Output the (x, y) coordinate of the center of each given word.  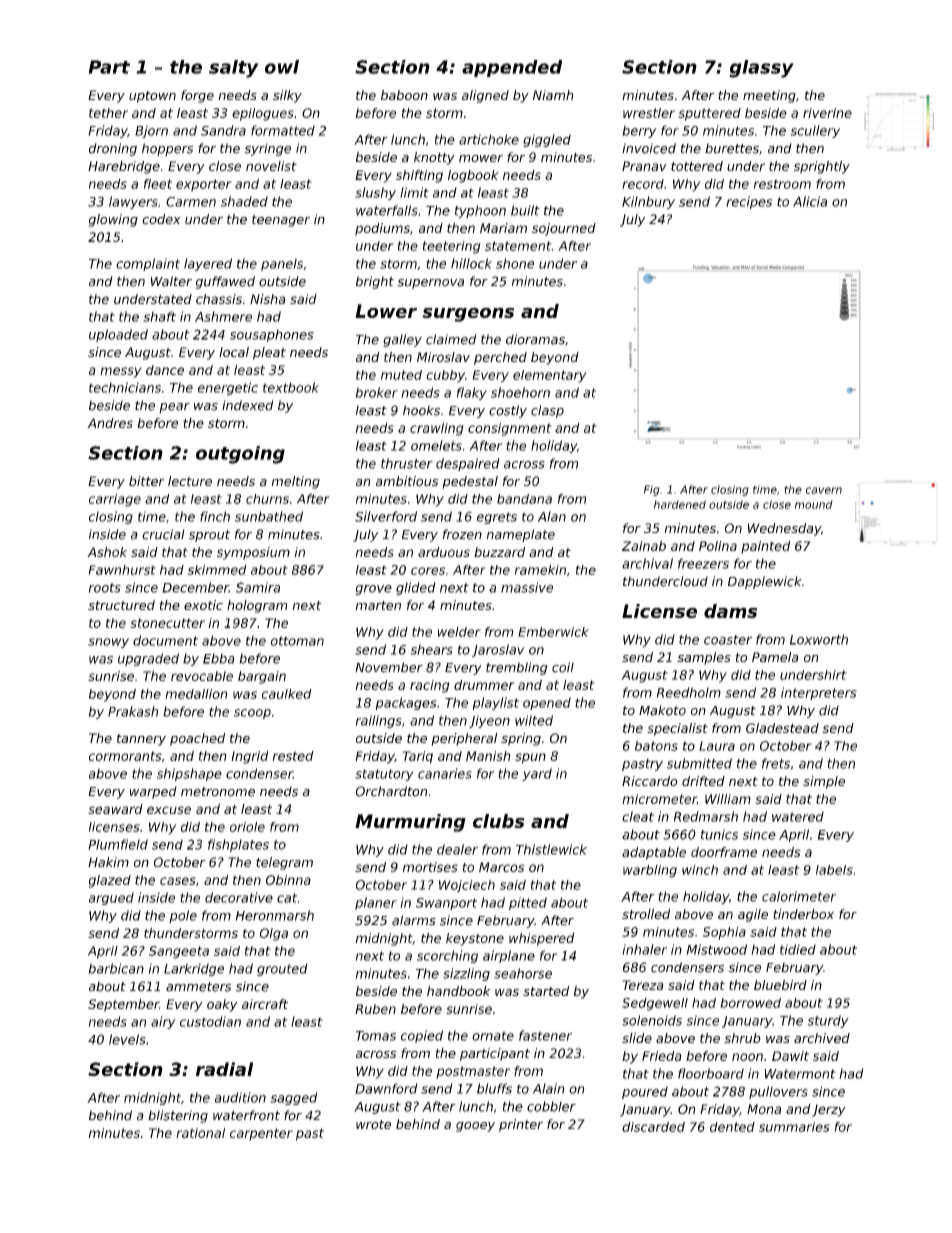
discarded (653, 1127)
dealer (457, 849)
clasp (547, 411)
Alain (548, 1088)
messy (121, 372)
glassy (761, 69)
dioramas (535, 339)
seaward (115, 809)
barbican (116, 968)
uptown (152, 97)
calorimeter (799, 896)
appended (512, 68)
